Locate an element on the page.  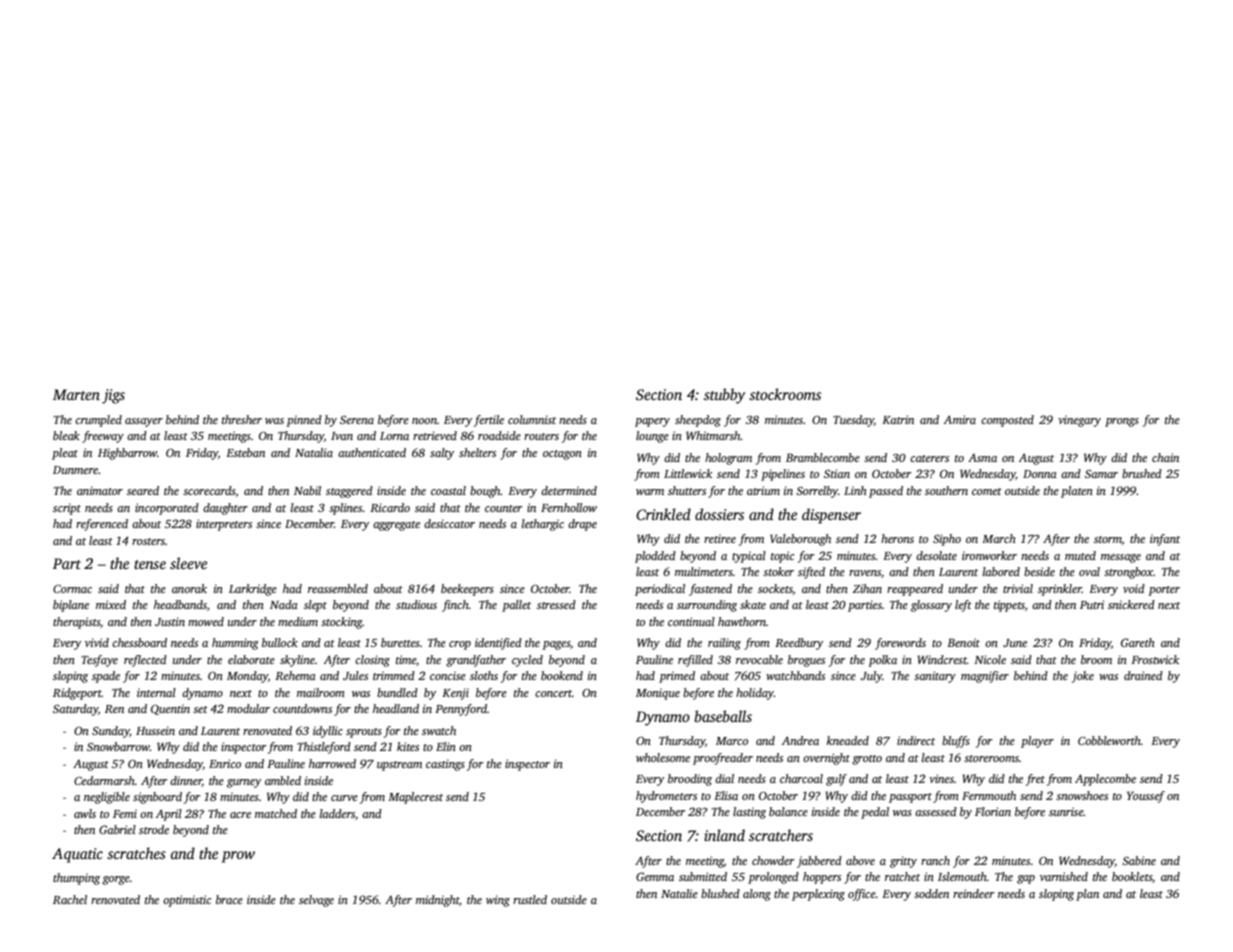
Youssef is located at coordinates (1146, 797).
